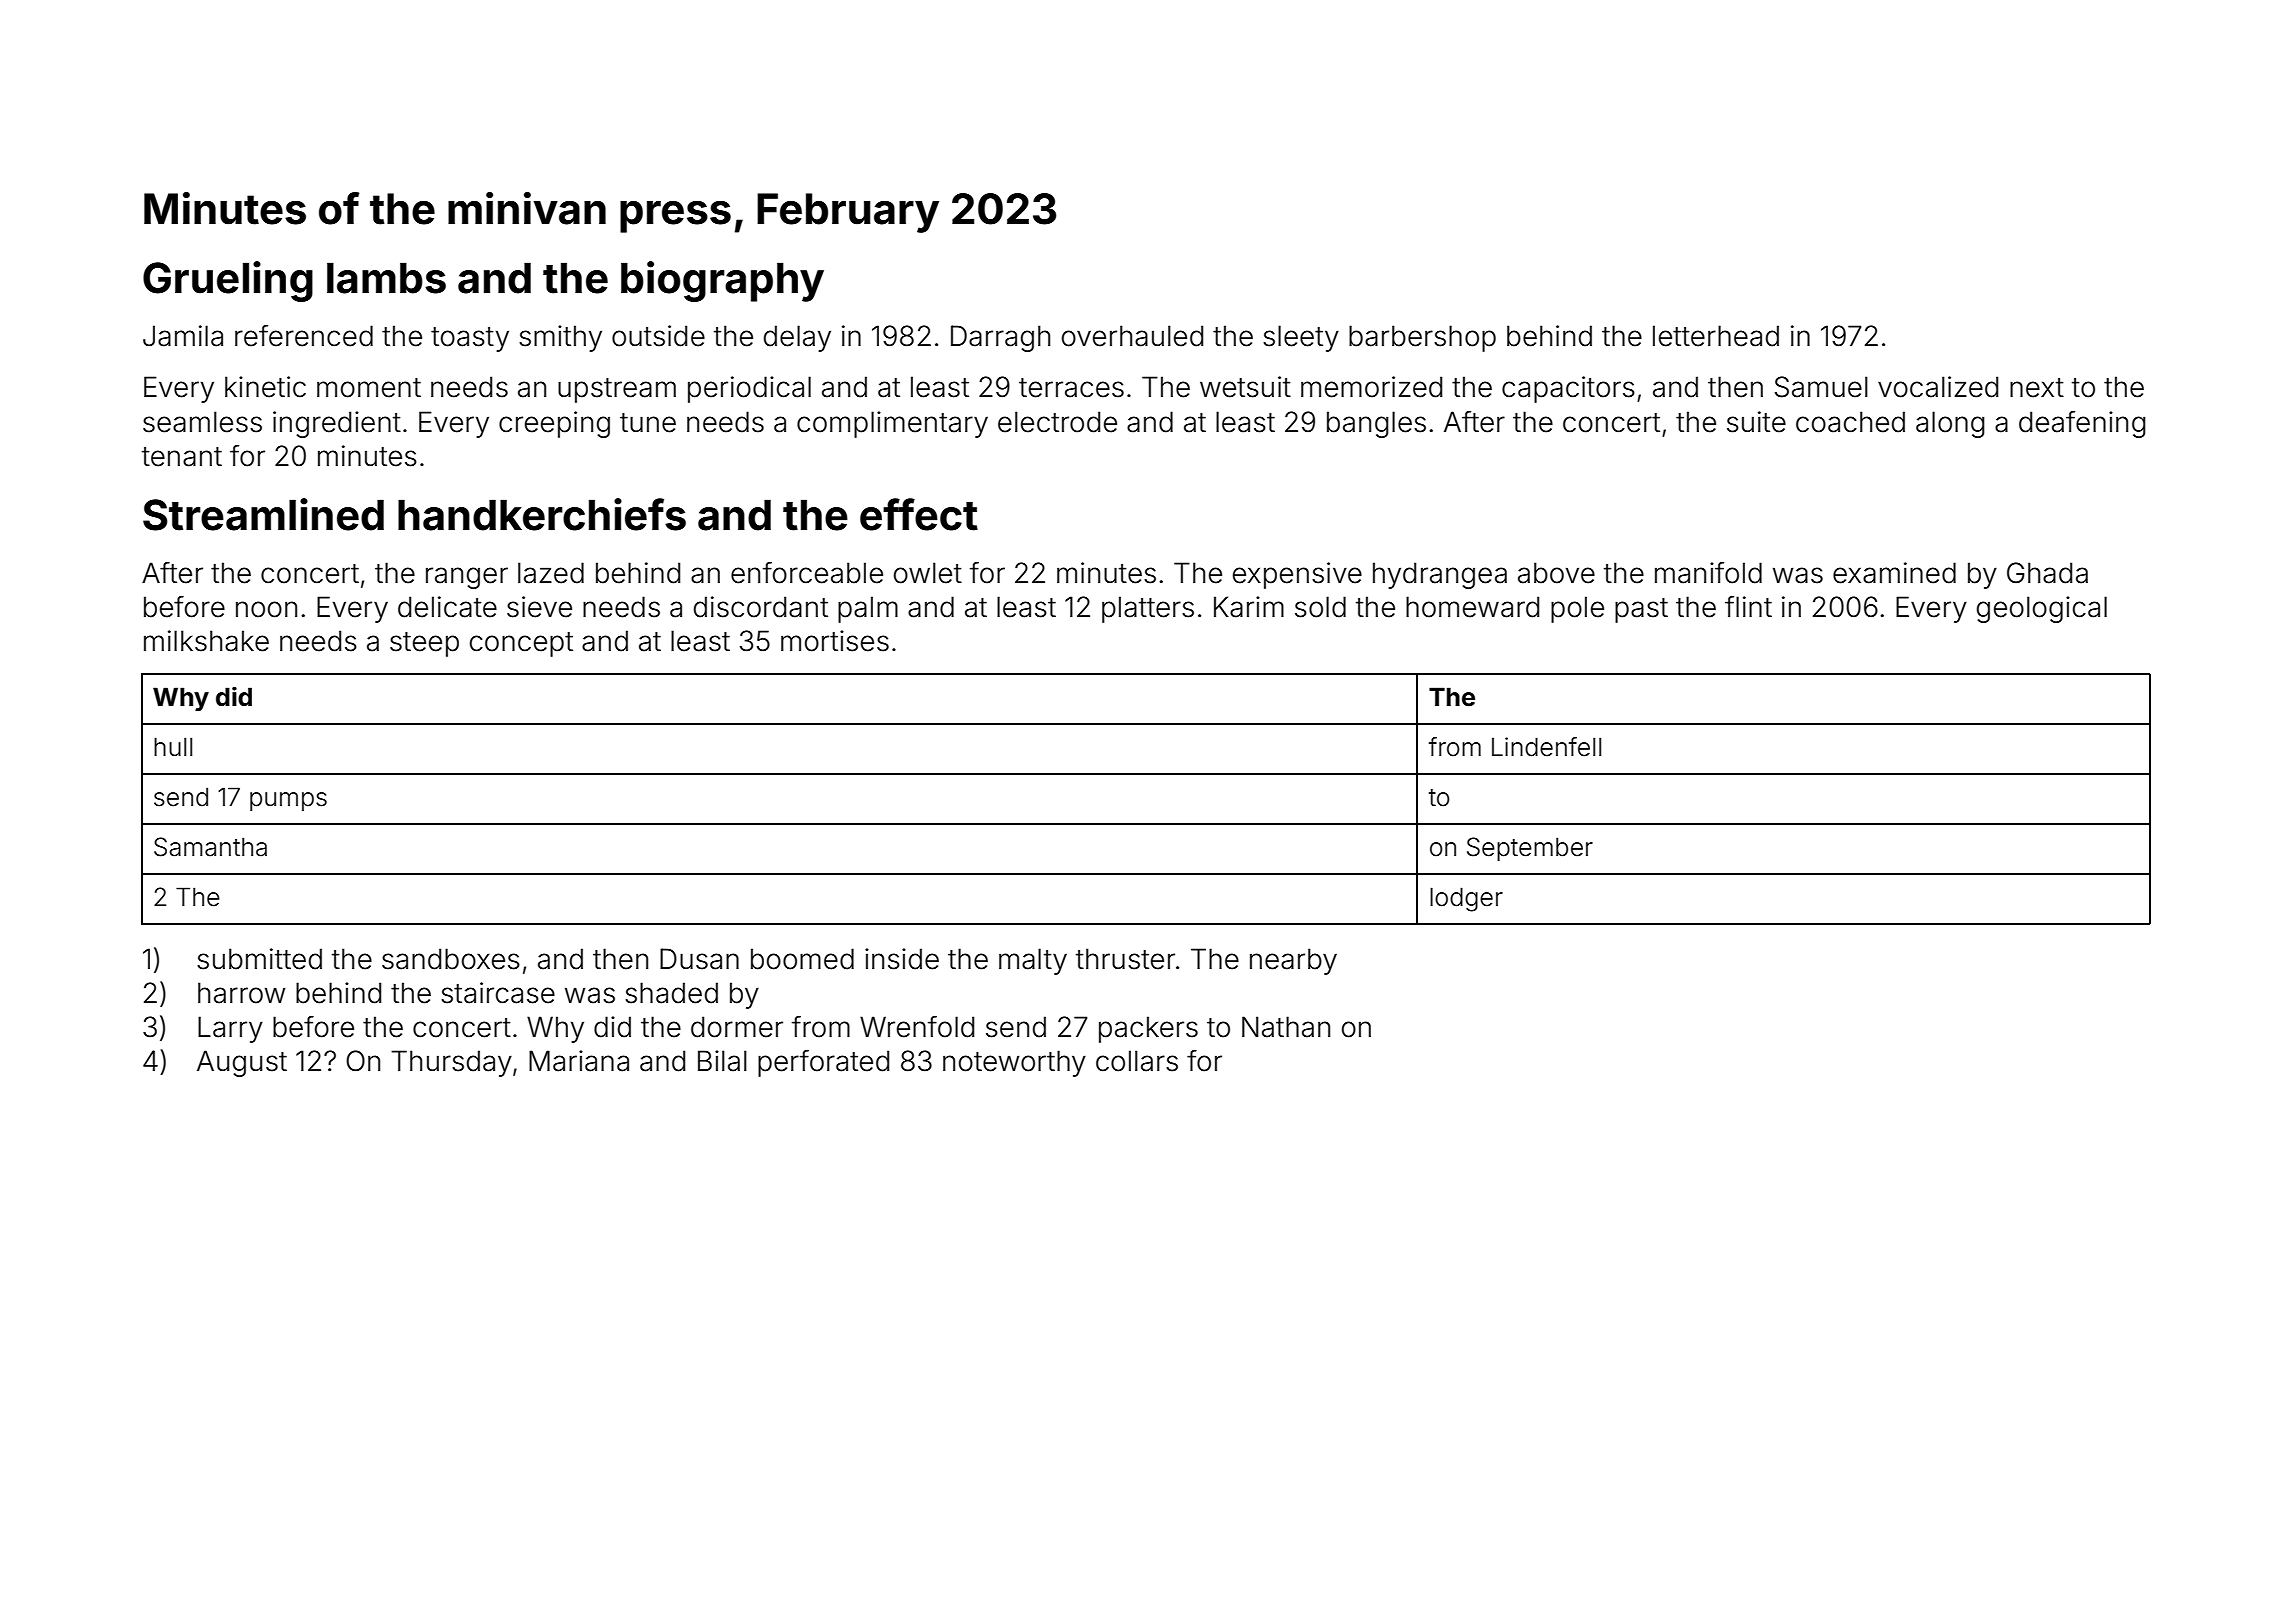 The height and width of the image is (1620, 2292). I want to click on Streamlined, so click(263, 514).
